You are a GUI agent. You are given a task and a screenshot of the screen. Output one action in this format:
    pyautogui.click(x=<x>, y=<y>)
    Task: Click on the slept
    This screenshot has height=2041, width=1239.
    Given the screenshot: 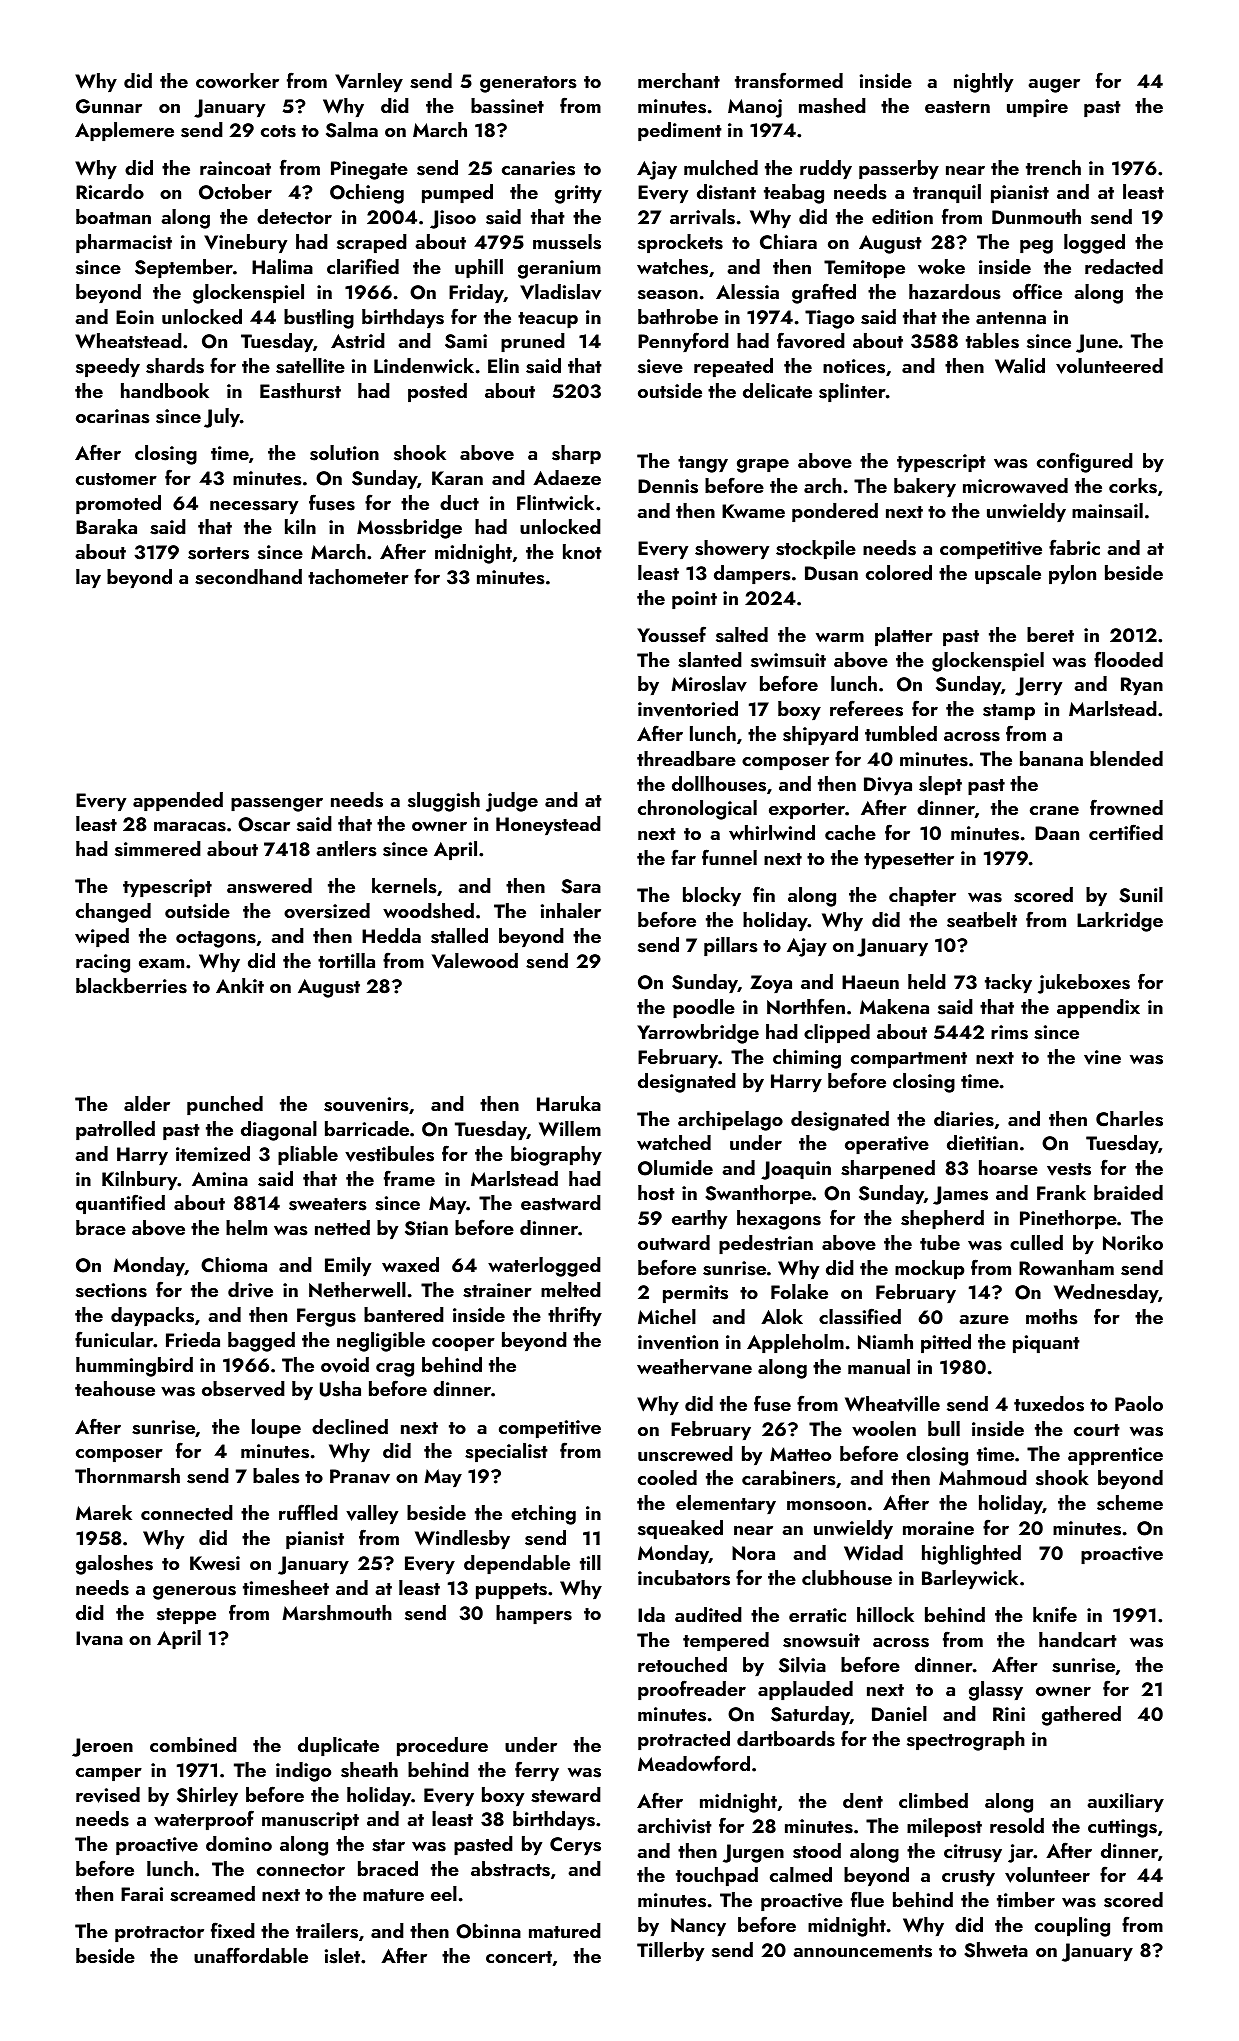 What is the action you would take?
    pyautogui.click(x=940, y=785)
